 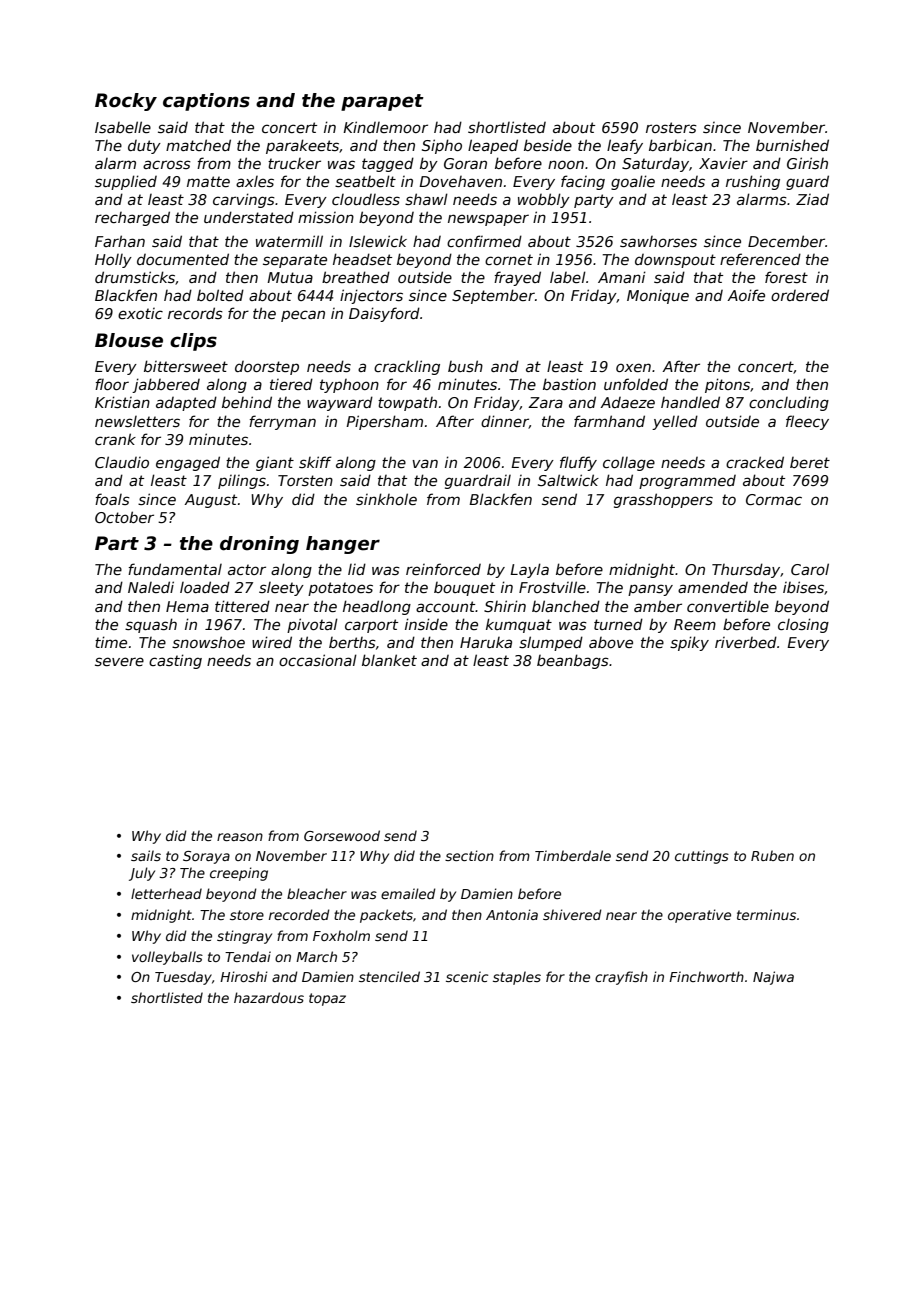 I want to click on spiky, so click(x=689, y=643).
